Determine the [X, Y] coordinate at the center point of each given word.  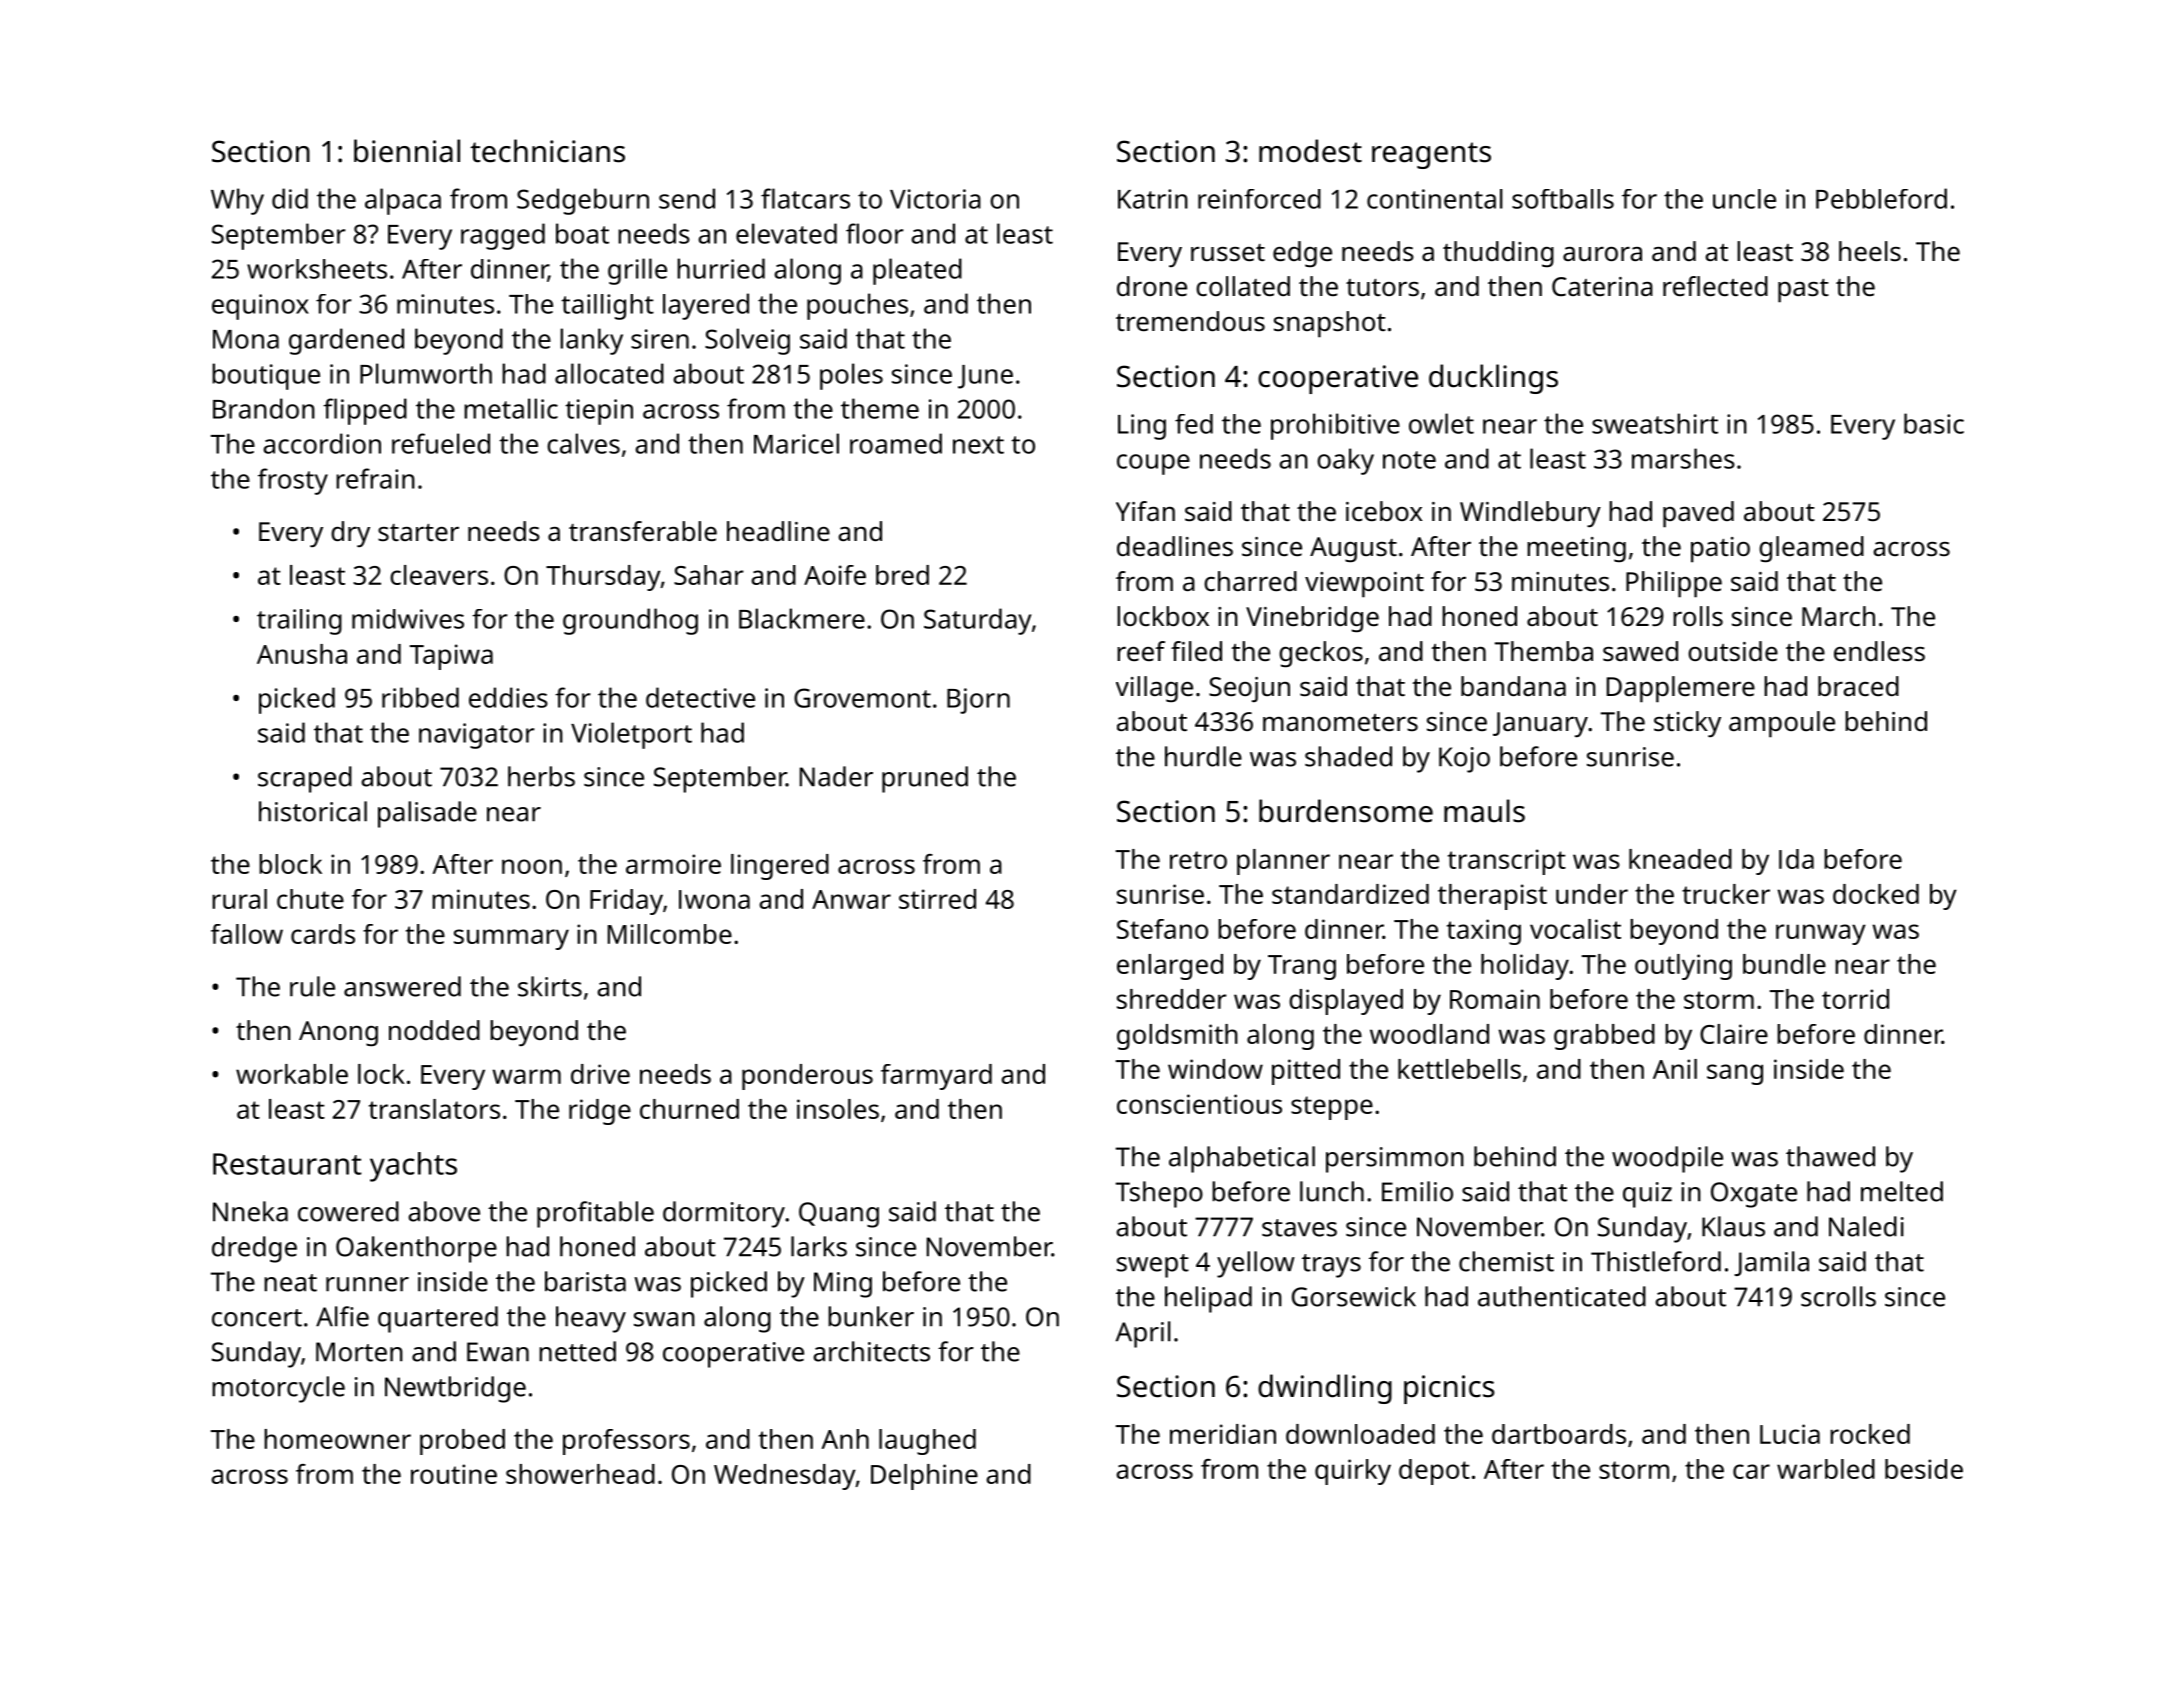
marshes [1683, 458]
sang [1735, 1074]
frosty [293, 481]
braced [1858, 686]
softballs [1563, 199]
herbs [541, 776]
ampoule [1782, 724]
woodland [1429, 1034]
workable [292, 1074]
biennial [407, 151]
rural [239, 899]
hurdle [1203, 756]
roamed [896, 443]
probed [462, 1442]
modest [1310, 151]
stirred [937, 899]
